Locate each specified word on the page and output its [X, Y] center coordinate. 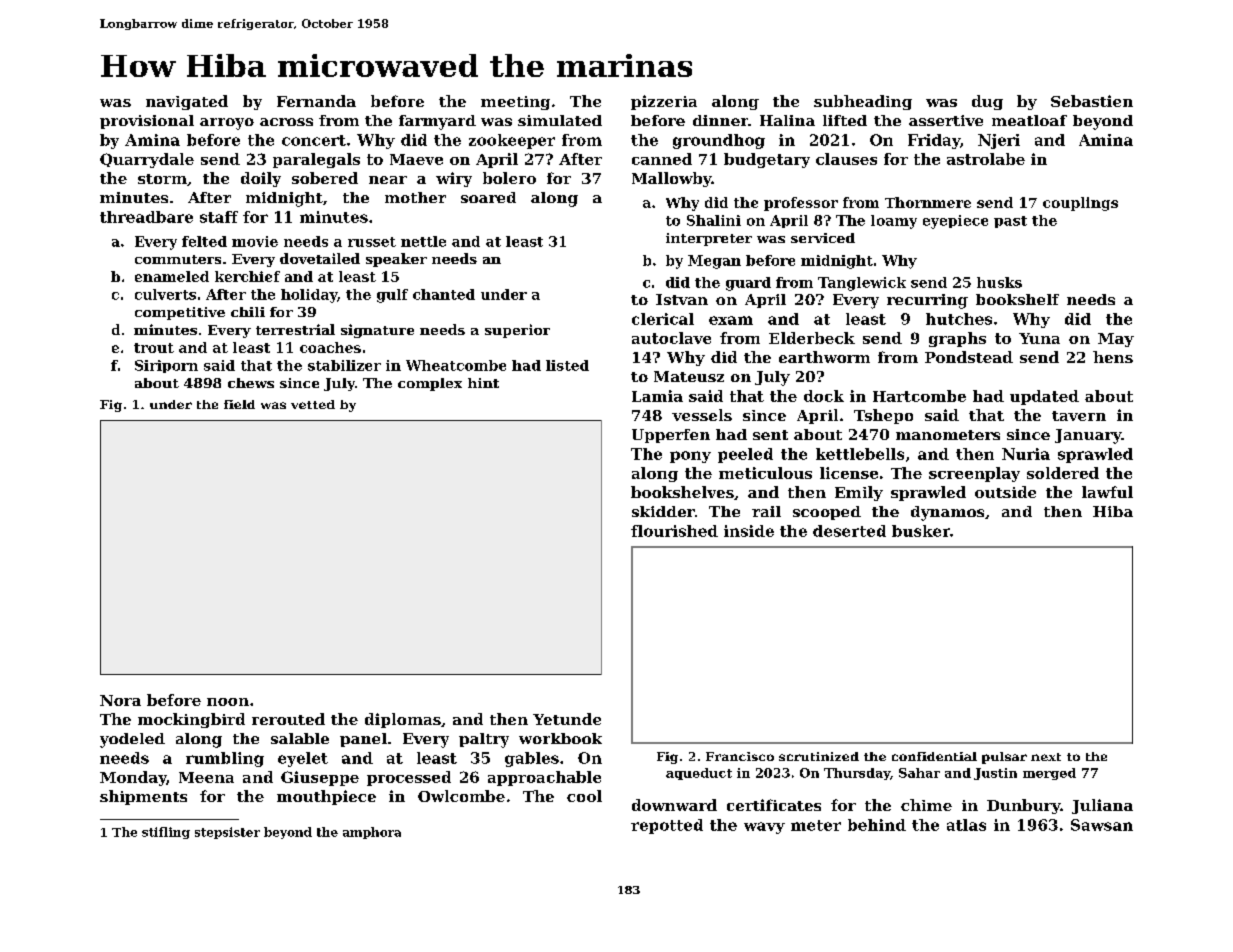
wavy [764, 828]
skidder [663, 511]
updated [1044, 397]
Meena [206, 777]
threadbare [146, 217]
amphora [372, 833]
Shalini [714, 220]
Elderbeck [812, 338]
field [239, 404]
